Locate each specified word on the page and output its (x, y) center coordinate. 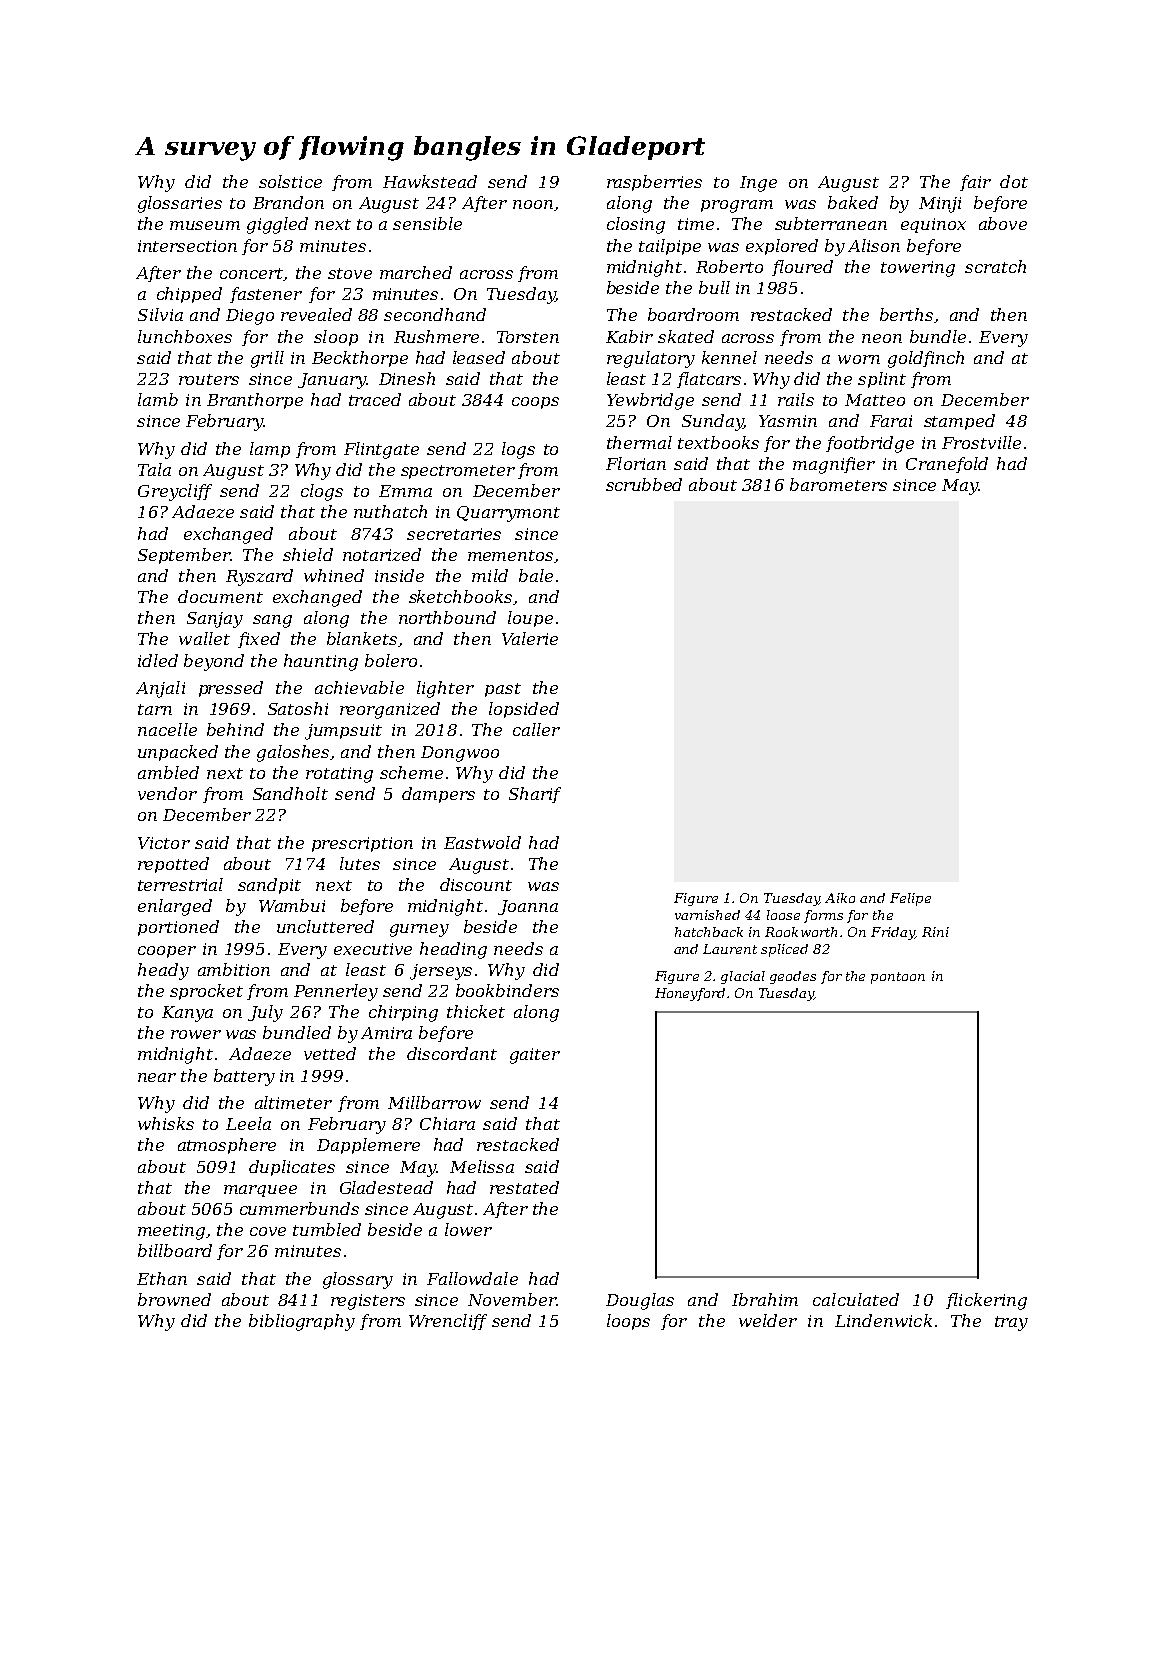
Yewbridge (650, 401)
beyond (214, 662)
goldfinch (926, 359)
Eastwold (482, 842)
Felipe (910, 899)
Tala (154, 469)
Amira (386, 1033)
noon (533, 204)
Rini (935, 932)
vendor (167, 793)
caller (536, 729)
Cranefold (947, 465)
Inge (758, 184)
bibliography (302, 1322)
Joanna (528, 907)
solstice (290, 181)
